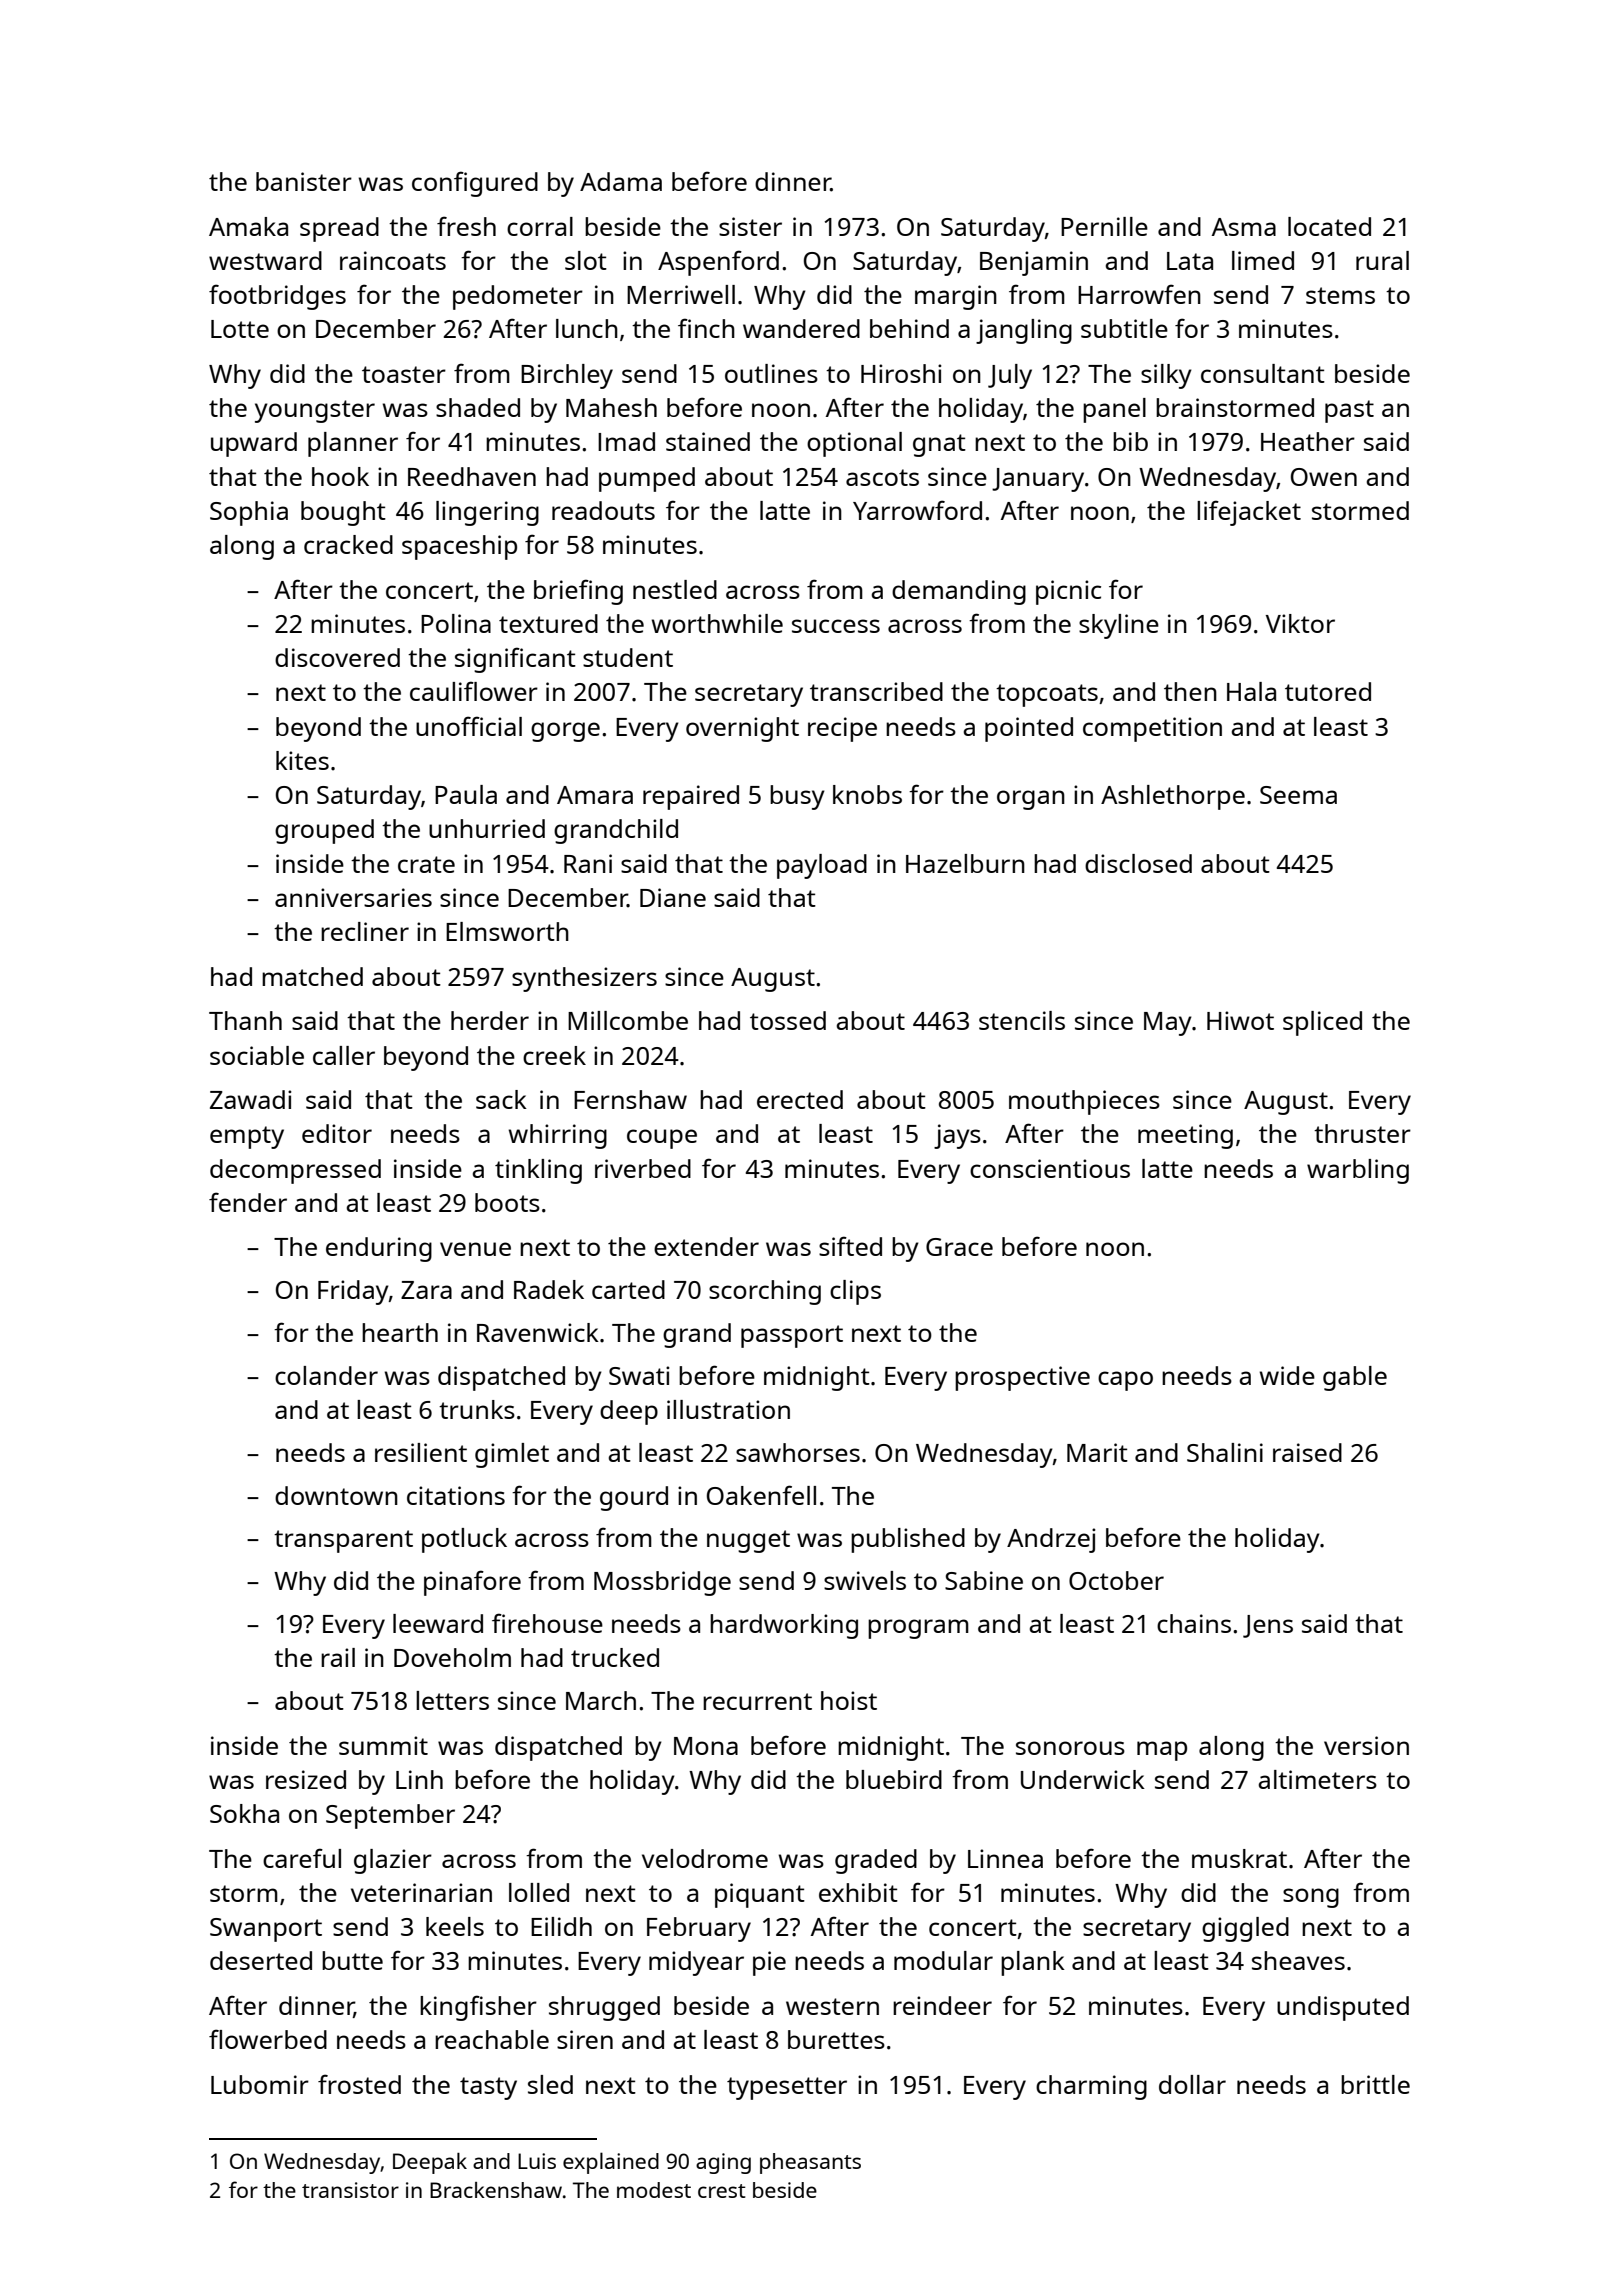  What do you see at coordinates (621, 181) in the image?
I see `Adama` at bounding box center [621, 181].
